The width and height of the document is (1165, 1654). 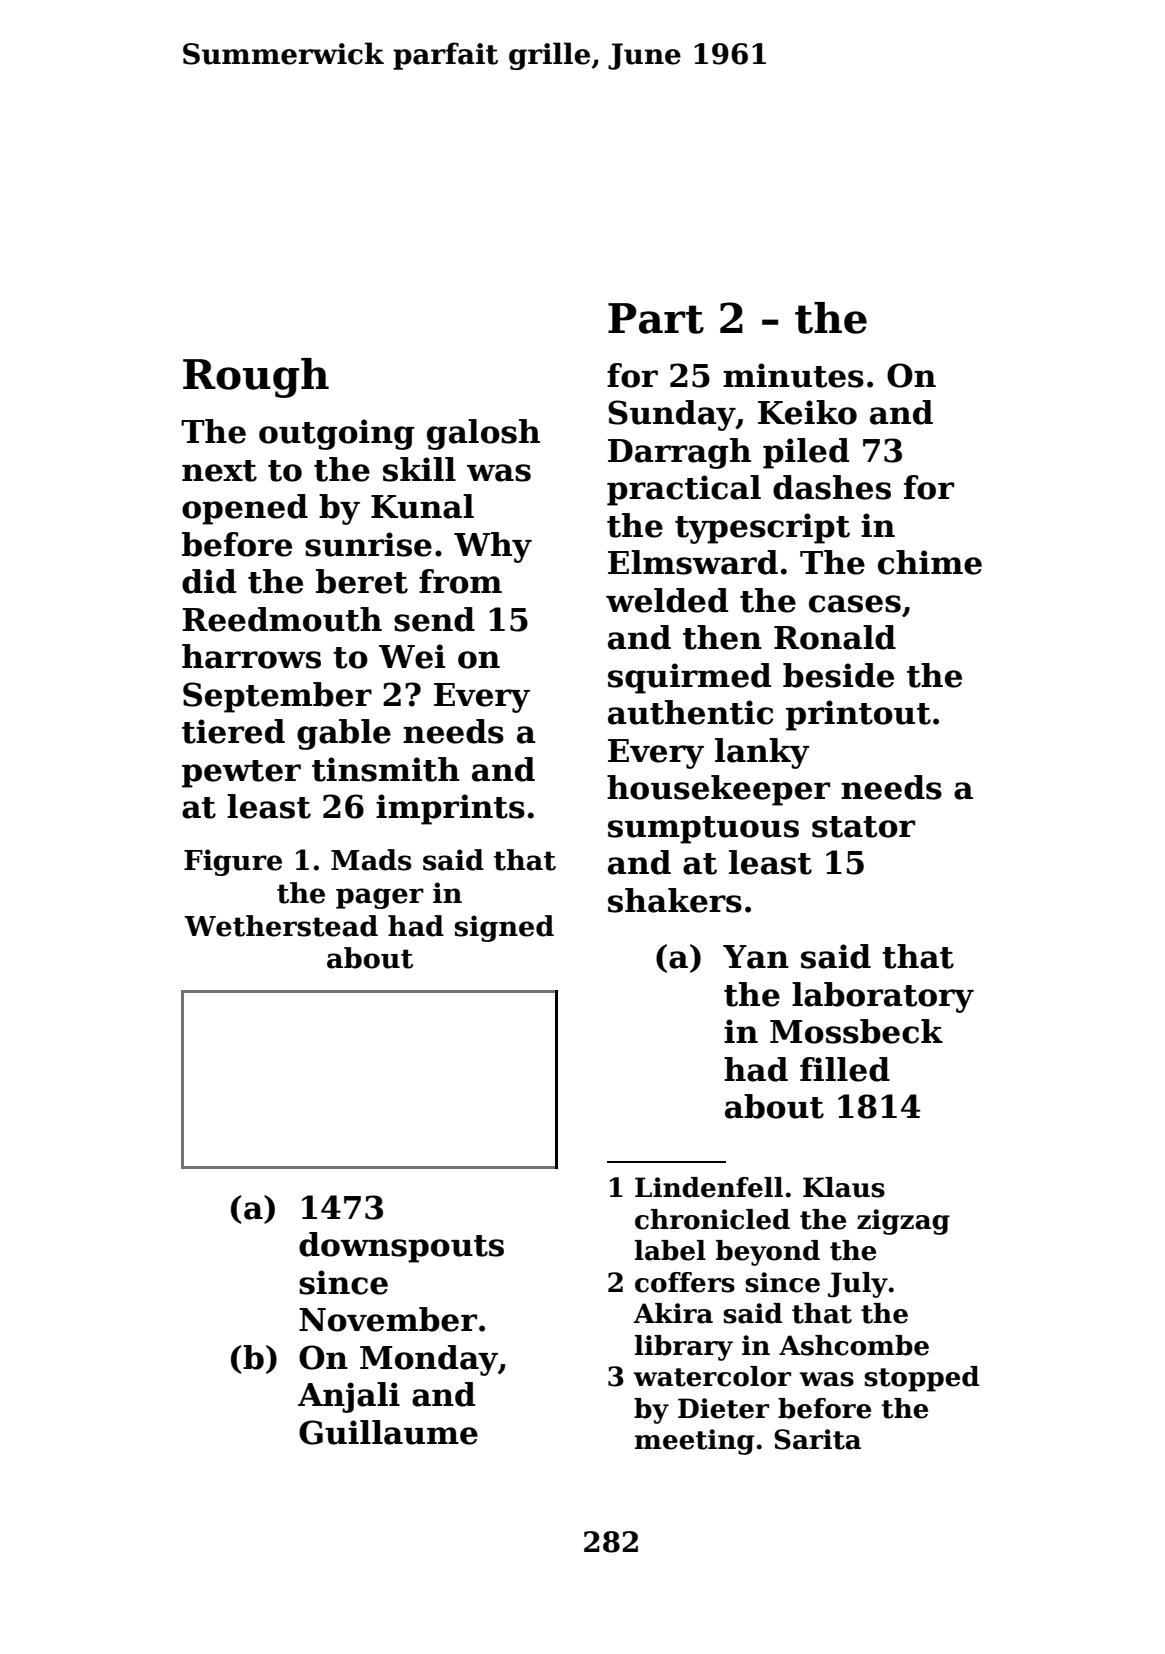 I want to click on library, so click(x=684, y=1348).
